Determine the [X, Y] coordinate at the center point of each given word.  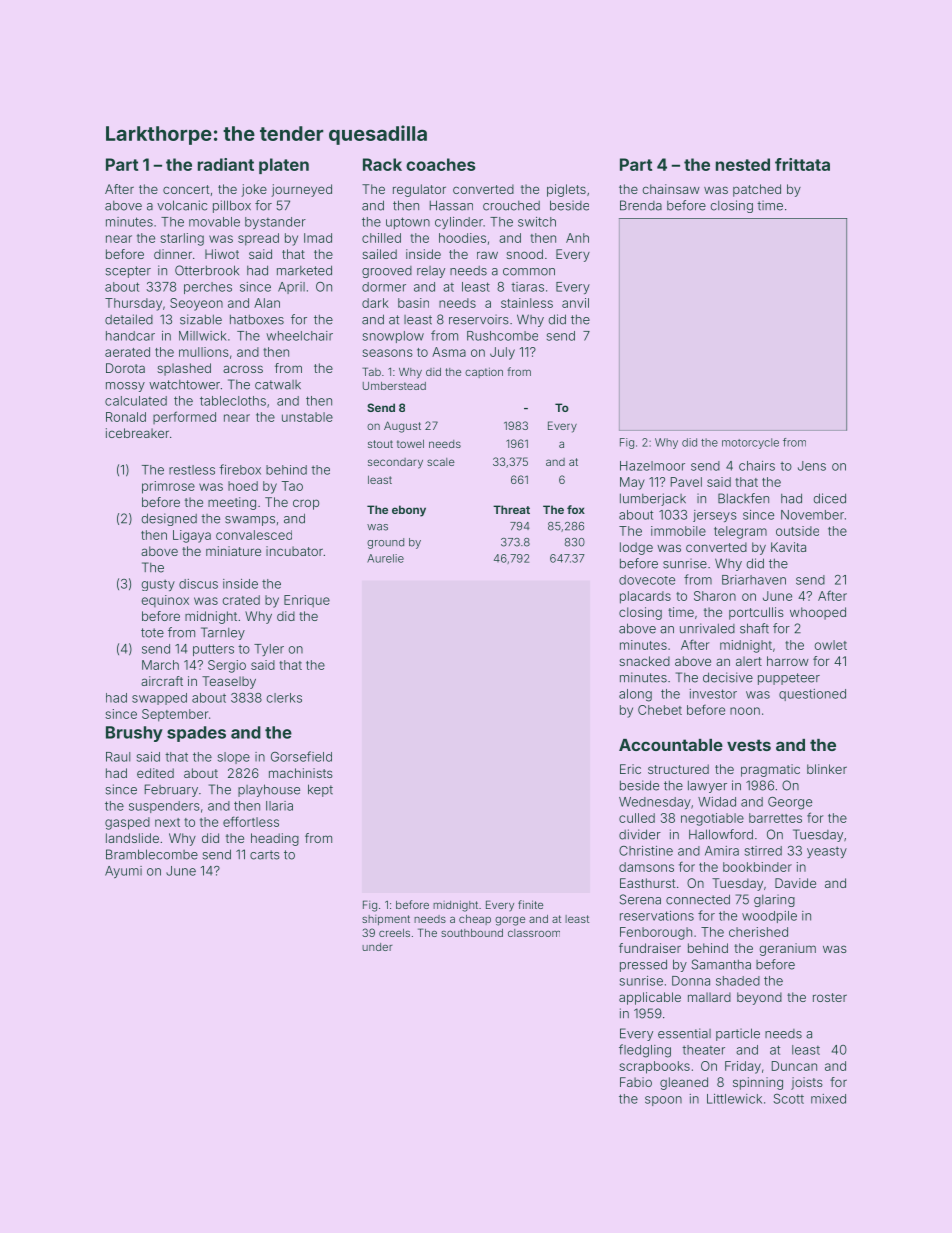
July [502, 353]
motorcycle [750, 443]
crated [241, 600]
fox [576, 509]
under [377, 947]
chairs [757, 466]
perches [208, 288]
